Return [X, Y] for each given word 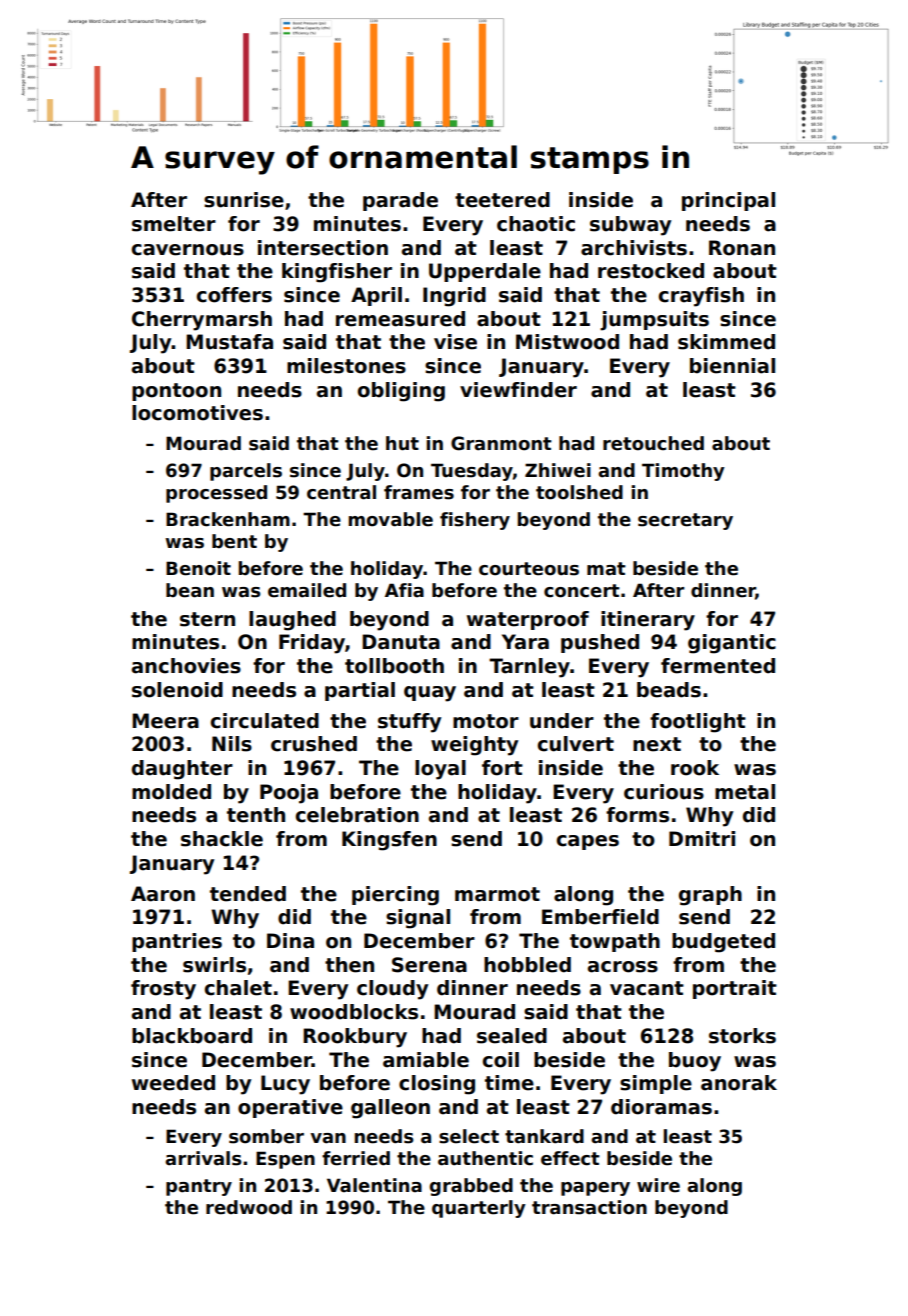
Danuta [401, 642]
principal [728, 201]
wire [658, 1185]
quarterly [479, 1209]
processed [216, 494]
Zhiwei [558, 470]
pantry [199, 1187]
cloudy [392, 990]
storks [742, 1036]
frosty [163, 990]
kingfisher [337, 273]
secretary [685, 521]
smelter [174, 224]
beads [669, 690]
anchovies [186, 666]
